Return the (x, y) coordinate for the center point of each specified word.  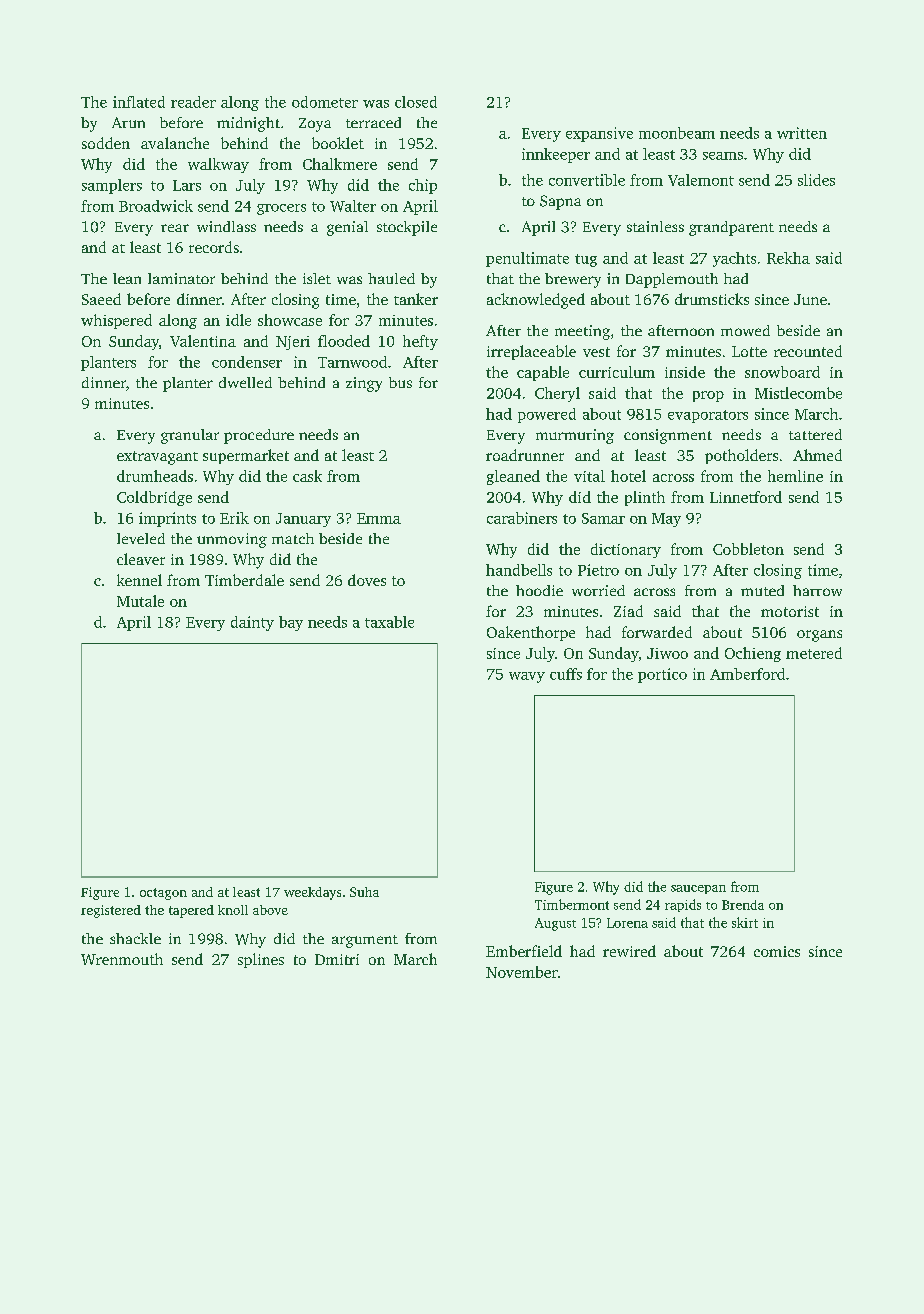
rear (175, 228)
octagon (163, 894)
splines (261, 960)
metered (814, 653)
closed (416, 102)
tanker (416, 299)
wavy (527, 677)
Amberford (747, 674)
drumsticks (712, 299)
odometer (325, 102)
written (802, 133)
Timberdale (244, 580)
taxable (389, 622)
